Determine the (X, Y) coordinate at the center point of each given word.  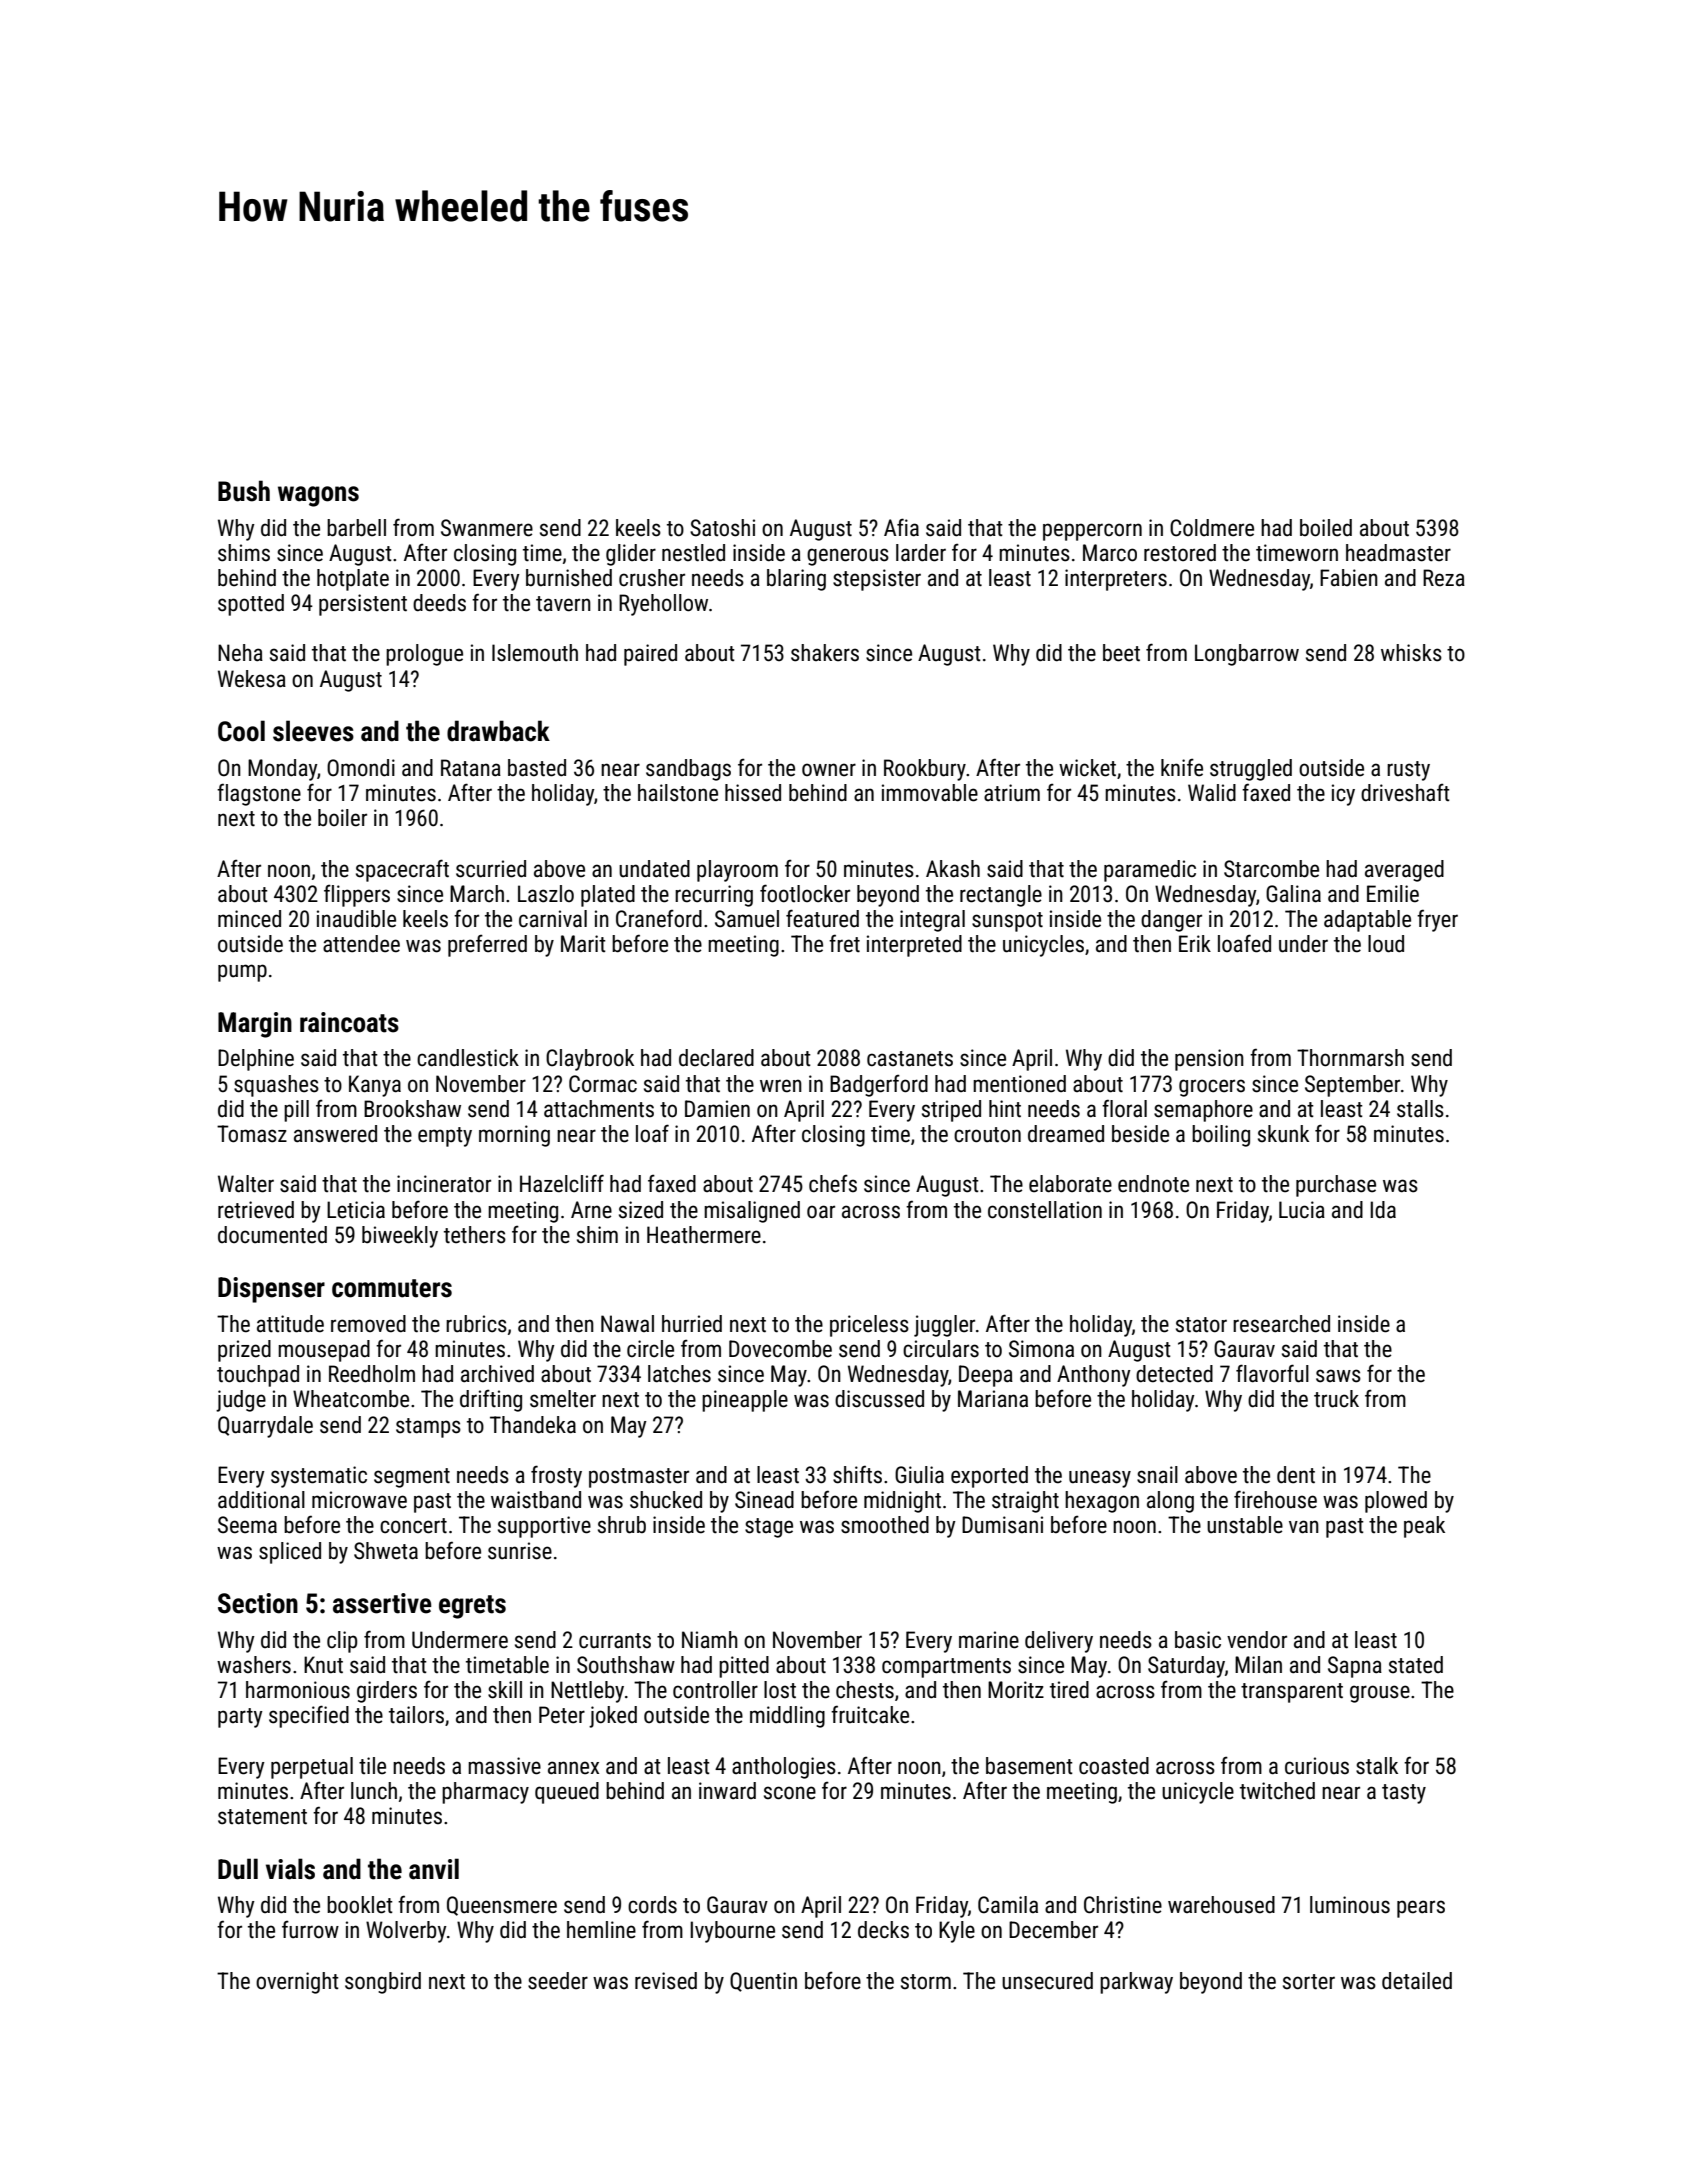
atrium (1012, 793)
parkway (1136, 1983)
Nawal (627, 1324)
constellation (1045, 1210)
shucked (666, 1500)
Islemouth (535, 653)
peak (1424, 1527)
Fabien (1349, 578)
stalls (1420, 1109)
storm (926, 1982)
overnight (297, 1983)
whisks (1411, 653)
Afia (901, 527)
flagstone (259, 794)
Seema (247, 1525)
